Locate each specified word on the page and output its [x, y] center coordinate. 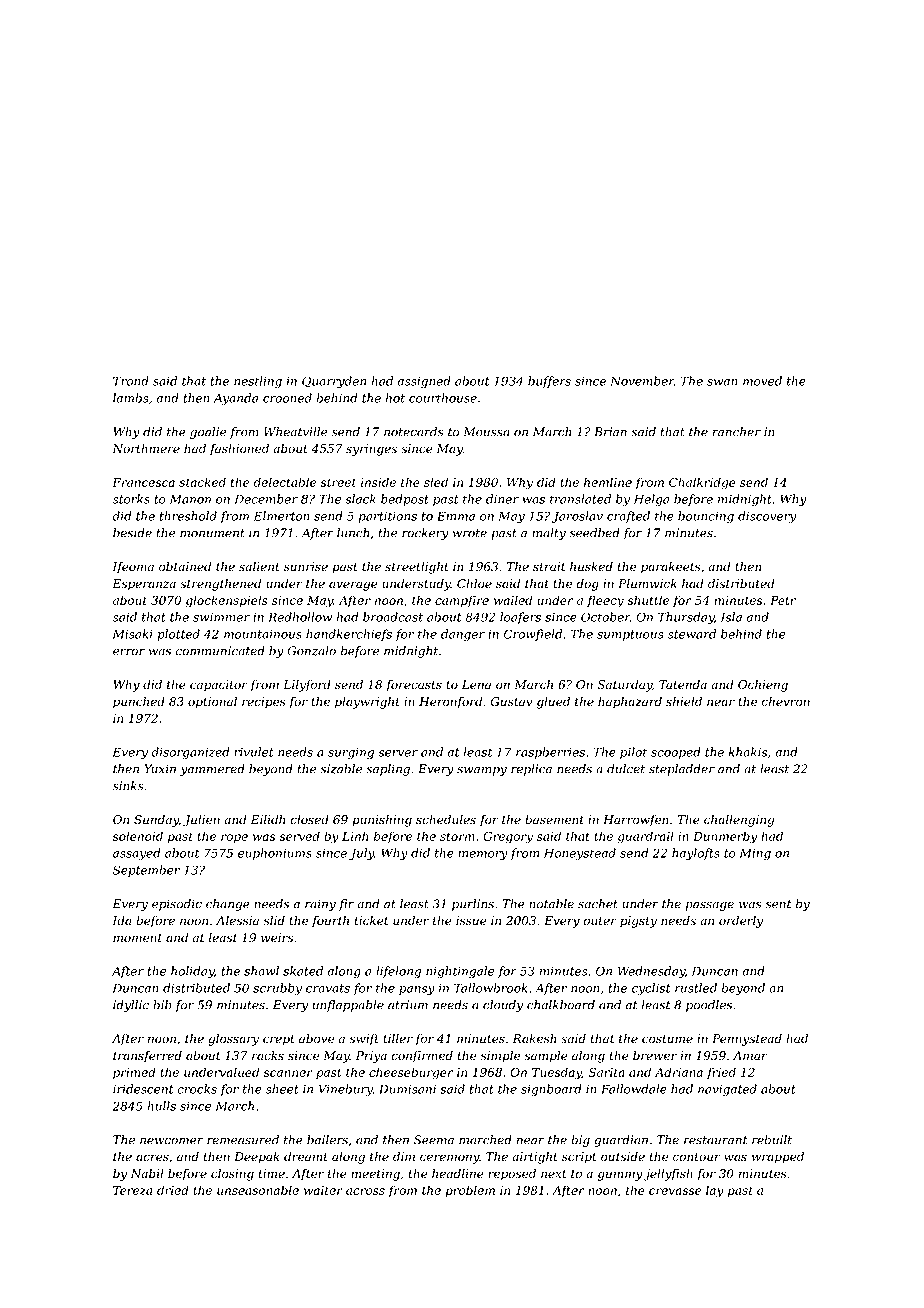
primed [134, 1073]
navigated [727, 1090]
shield [684, 702]
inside [378, 482]
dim [404, 1157]
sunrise [306, 567]
